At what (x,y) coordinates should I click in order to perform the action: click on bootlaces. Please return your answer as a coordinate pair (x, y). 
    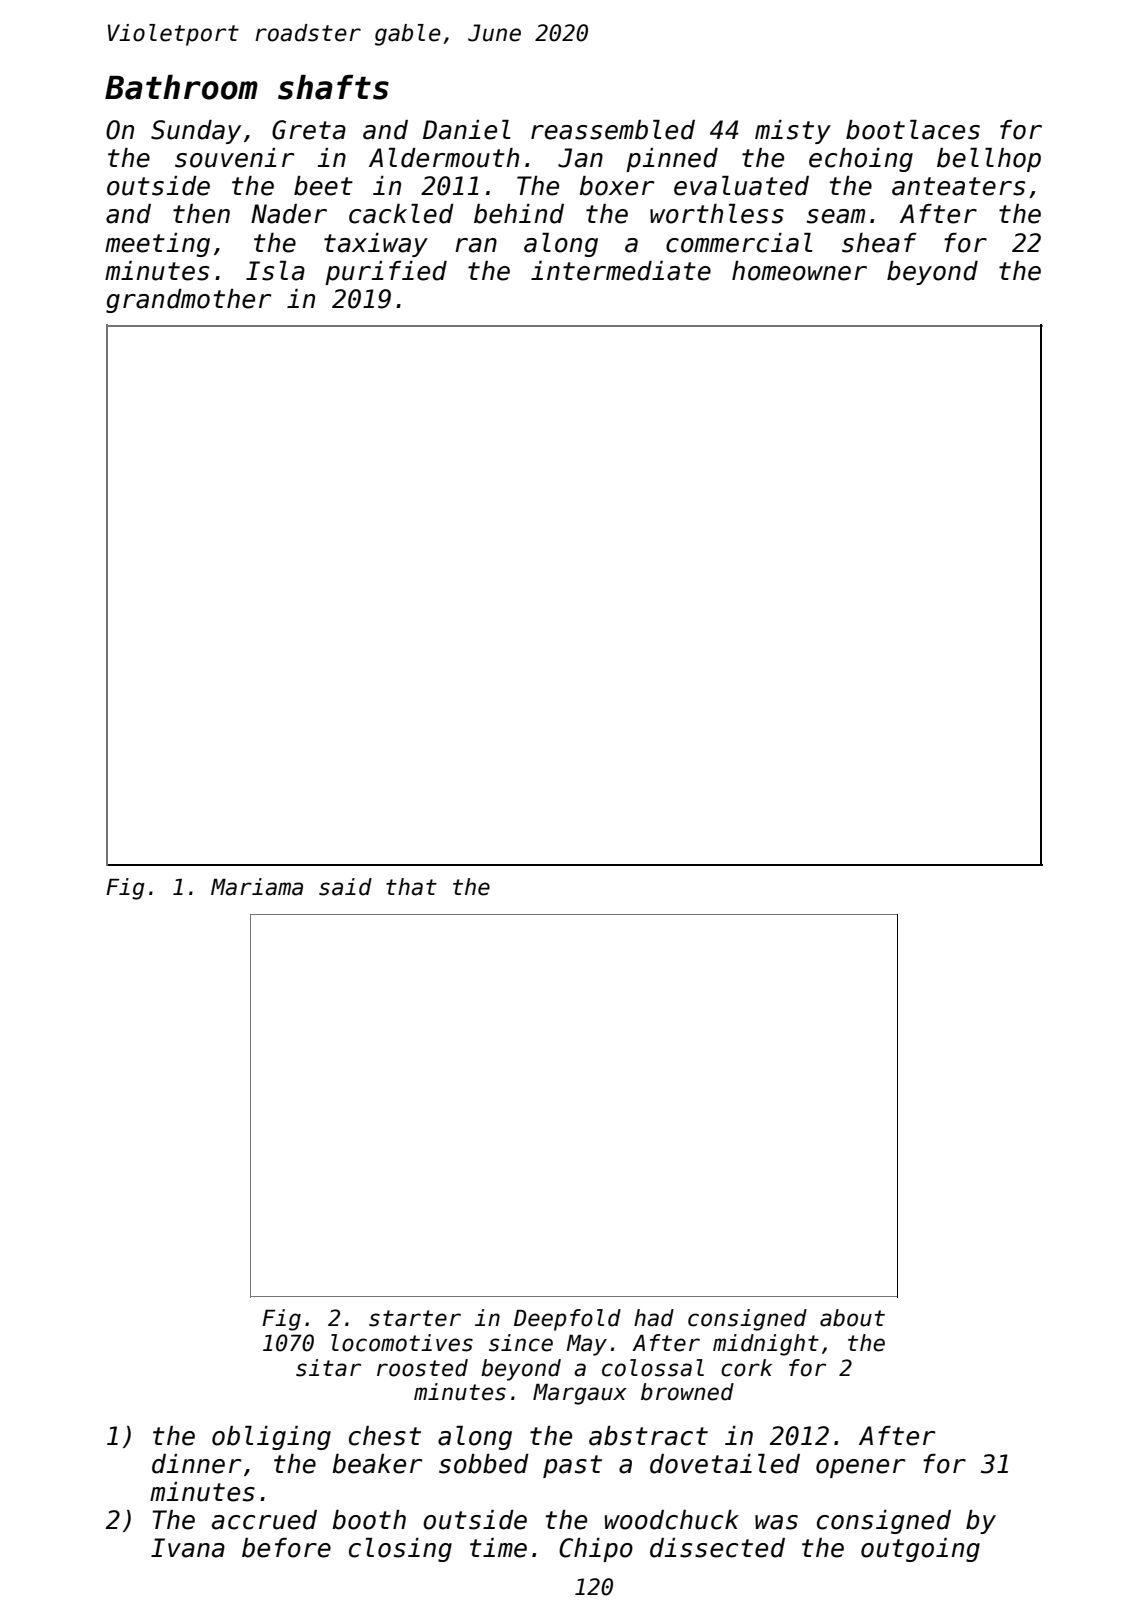
    Looking at the image, I should click on (913, 130).
